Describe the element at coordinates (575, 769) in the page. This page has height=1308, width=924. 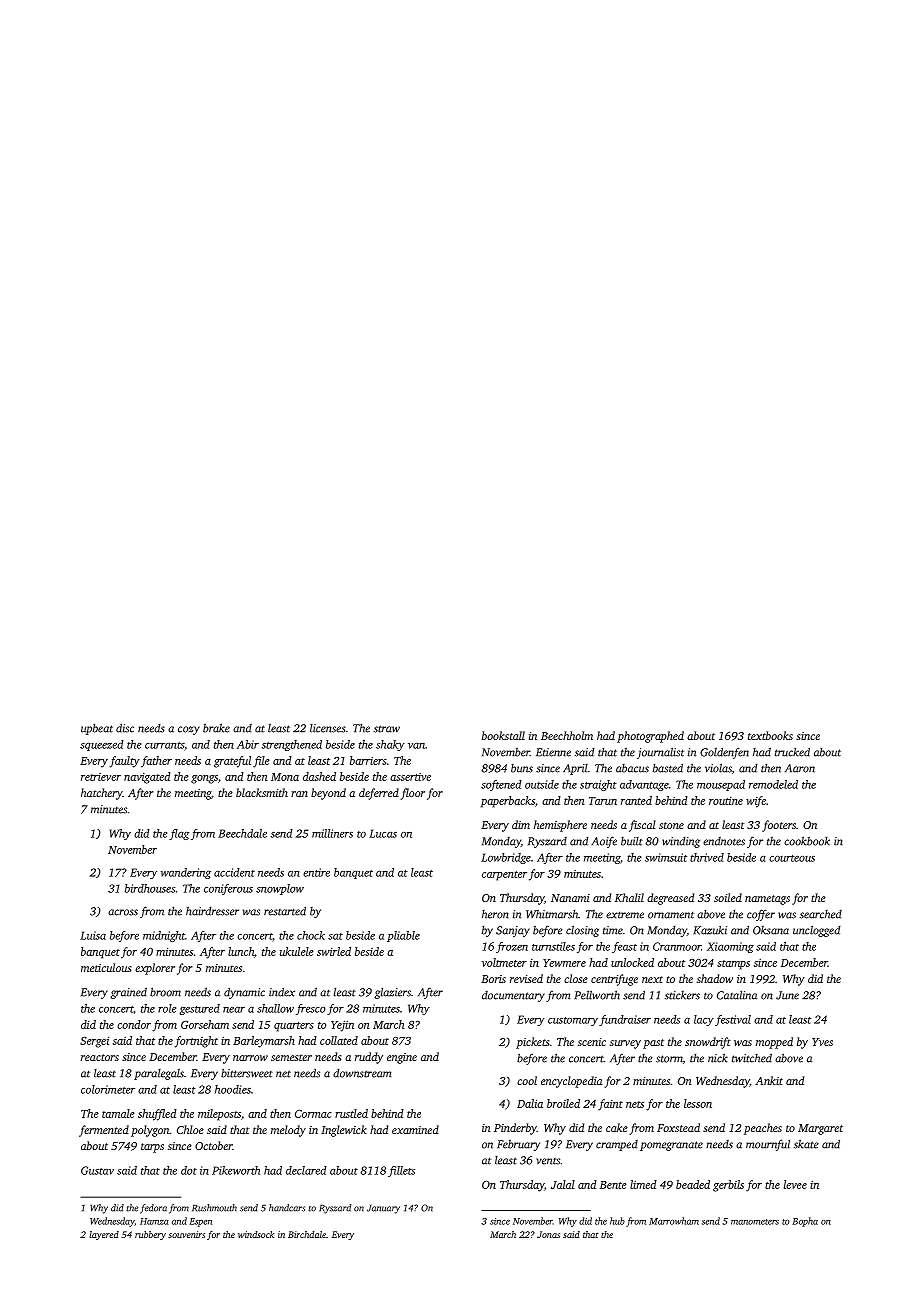
I see `April` at that location.
